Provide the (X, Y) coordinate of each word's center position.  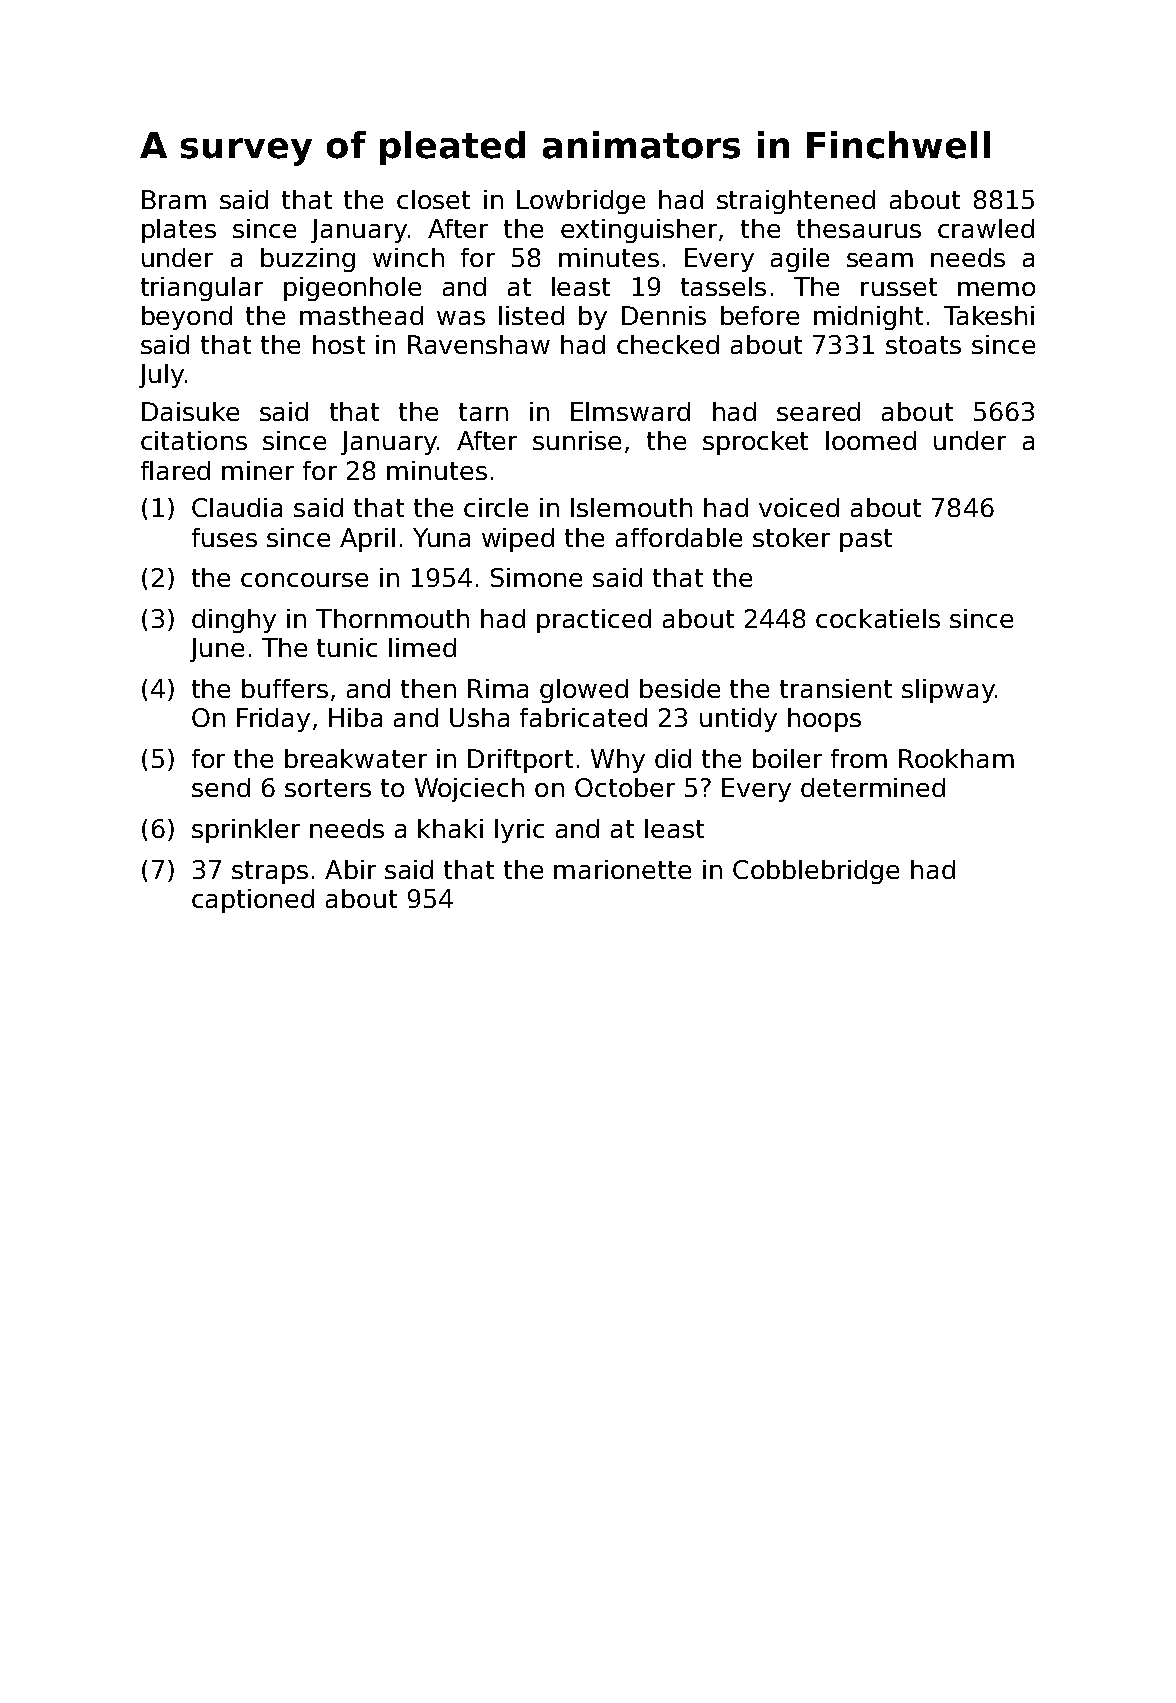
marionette (622, 869)
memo (996, 289)
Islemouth (631, 507)
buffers (285, 688)
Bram (174, 199)
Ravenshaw (479, 344)
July (161, 376)
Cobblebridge (816, 872)
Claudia (237, 507)
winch (408, 257)
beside (680, 688)
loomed (871, 440)
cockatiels (878, 618)
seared (818, 411)
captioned (253, 901)
